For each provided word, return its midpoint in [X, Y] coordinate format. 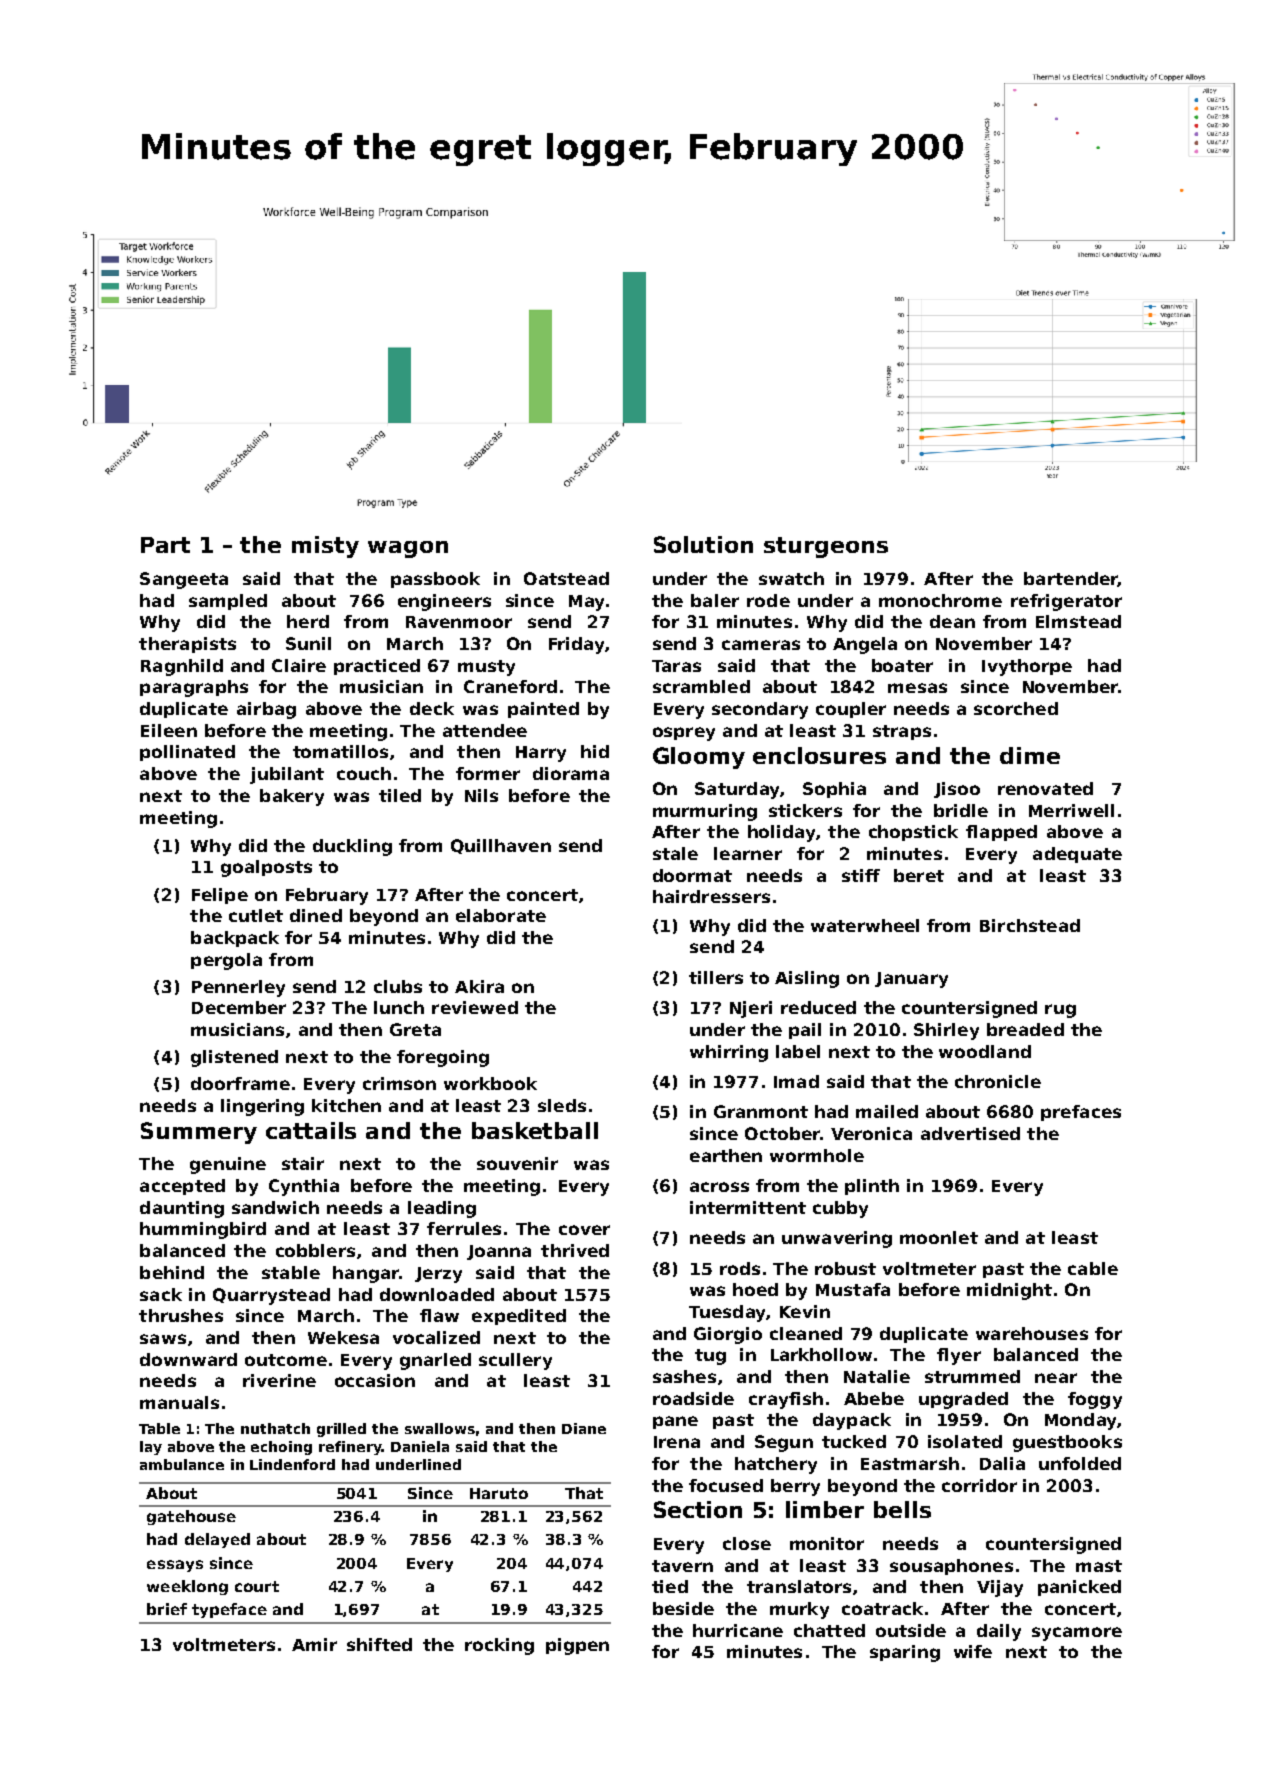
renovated [1045, 788]
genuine [228, 1165]
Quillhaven [501, 846]
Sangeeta [184, 580]
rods [740, 1268]
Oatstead [566, 578]
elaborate [501, 915]
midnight [1009, 1291]
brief [167, 1609]
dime [1030, 755]
